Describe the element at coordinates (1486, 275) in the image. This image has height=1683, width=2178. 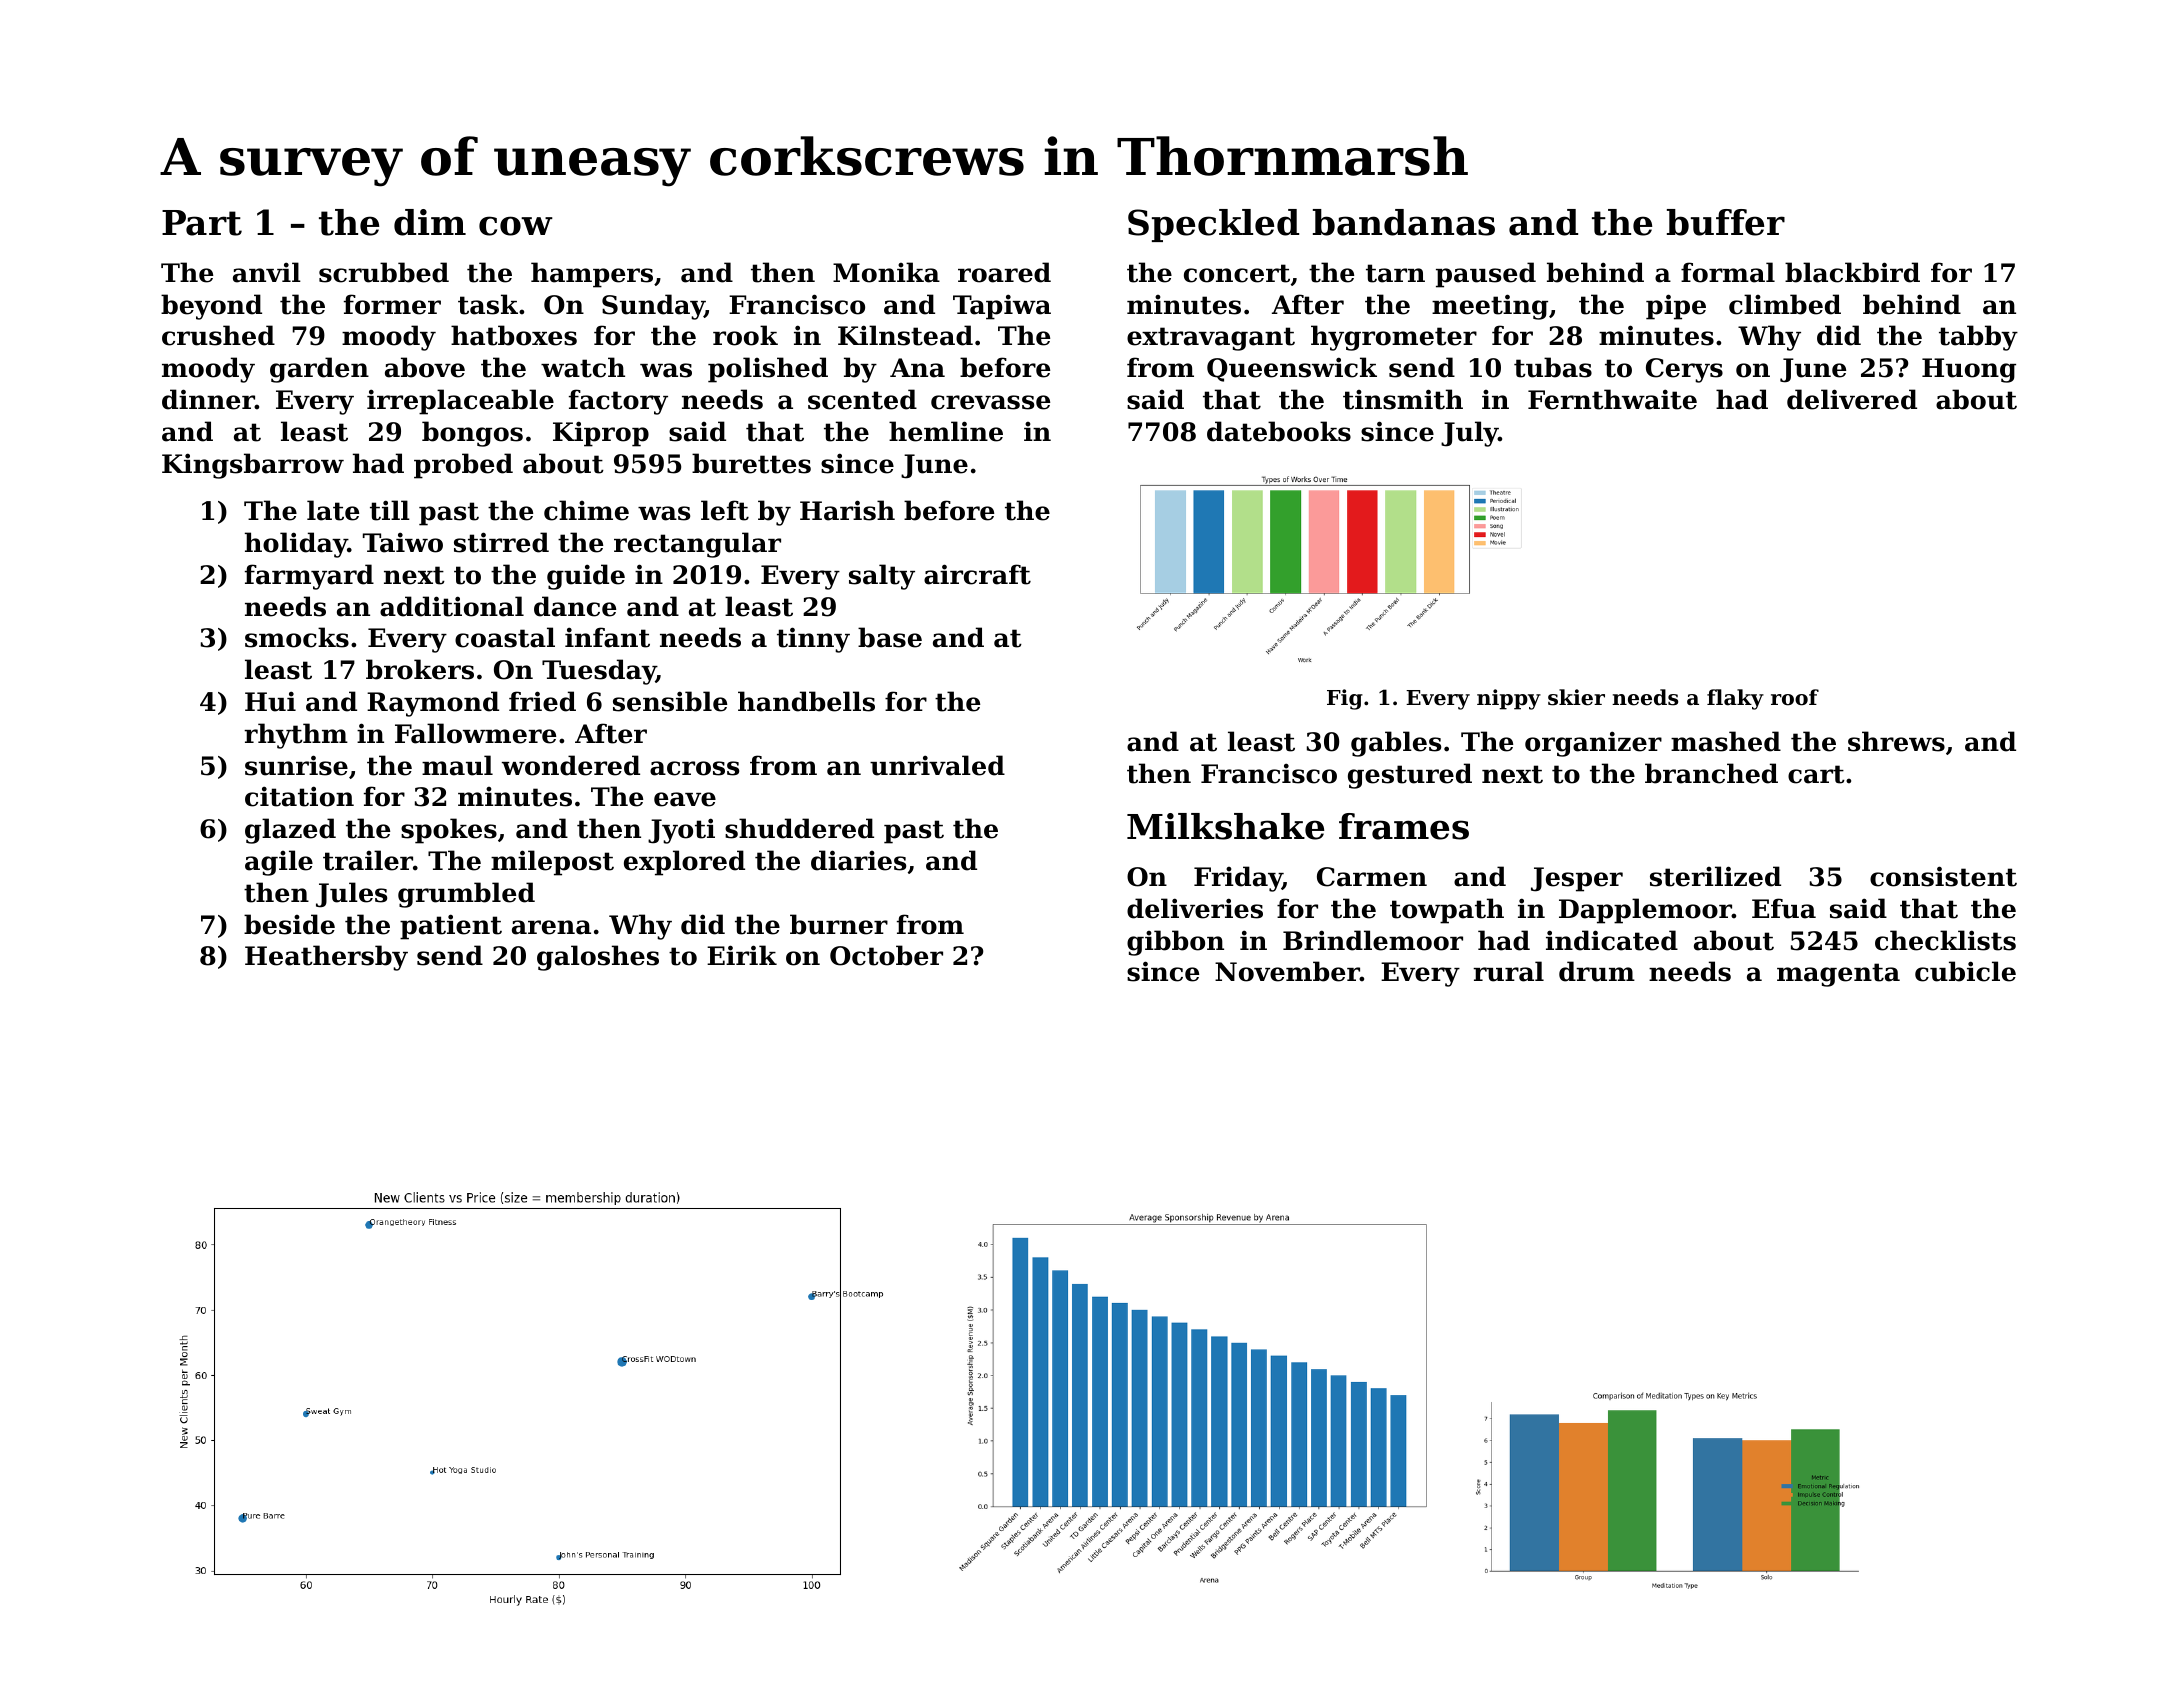
I see `paused` at that location.
